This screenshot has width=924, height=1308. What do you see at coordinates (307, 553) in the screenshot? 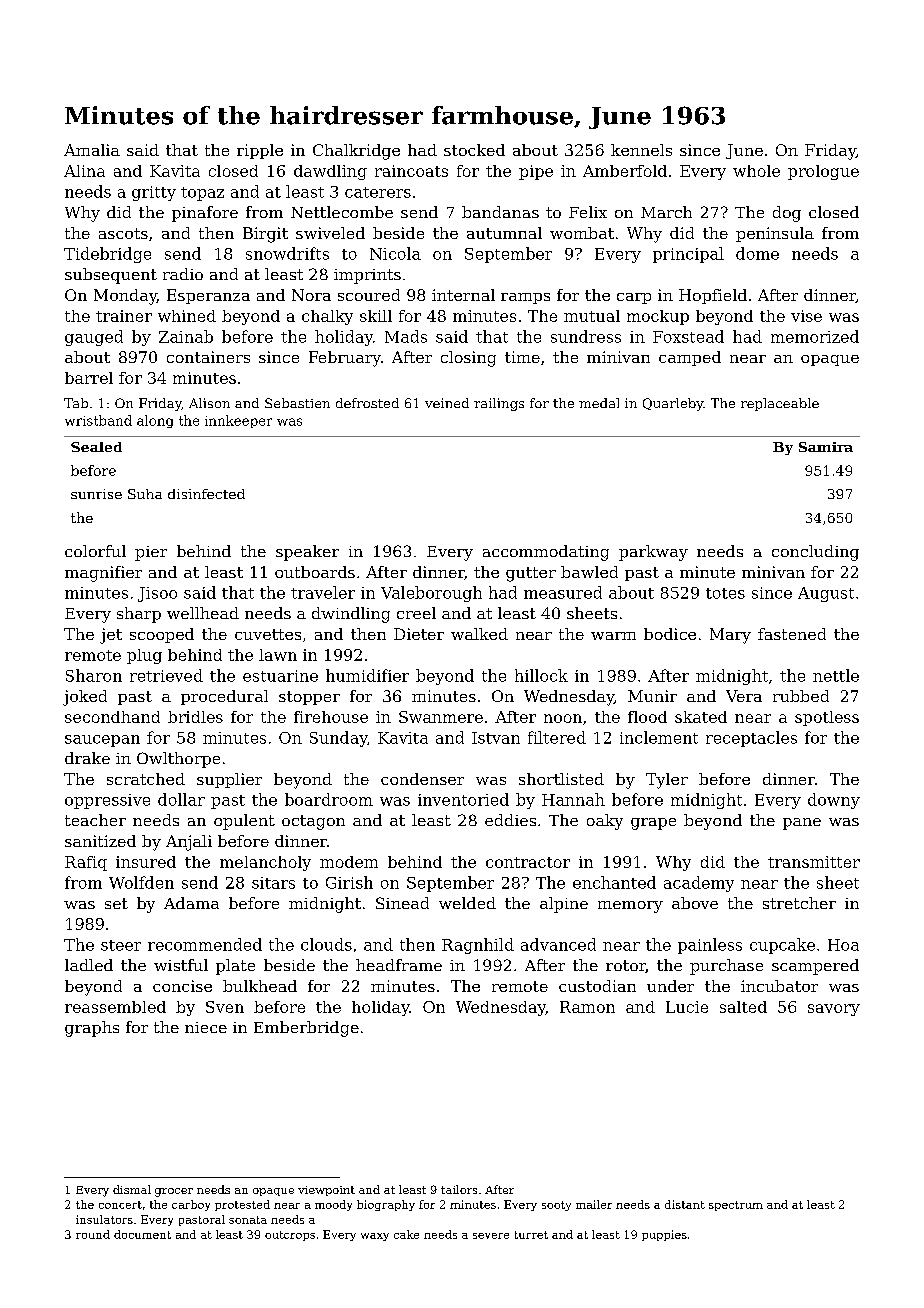
I see `speaker` at bounding box center [307, 553].
